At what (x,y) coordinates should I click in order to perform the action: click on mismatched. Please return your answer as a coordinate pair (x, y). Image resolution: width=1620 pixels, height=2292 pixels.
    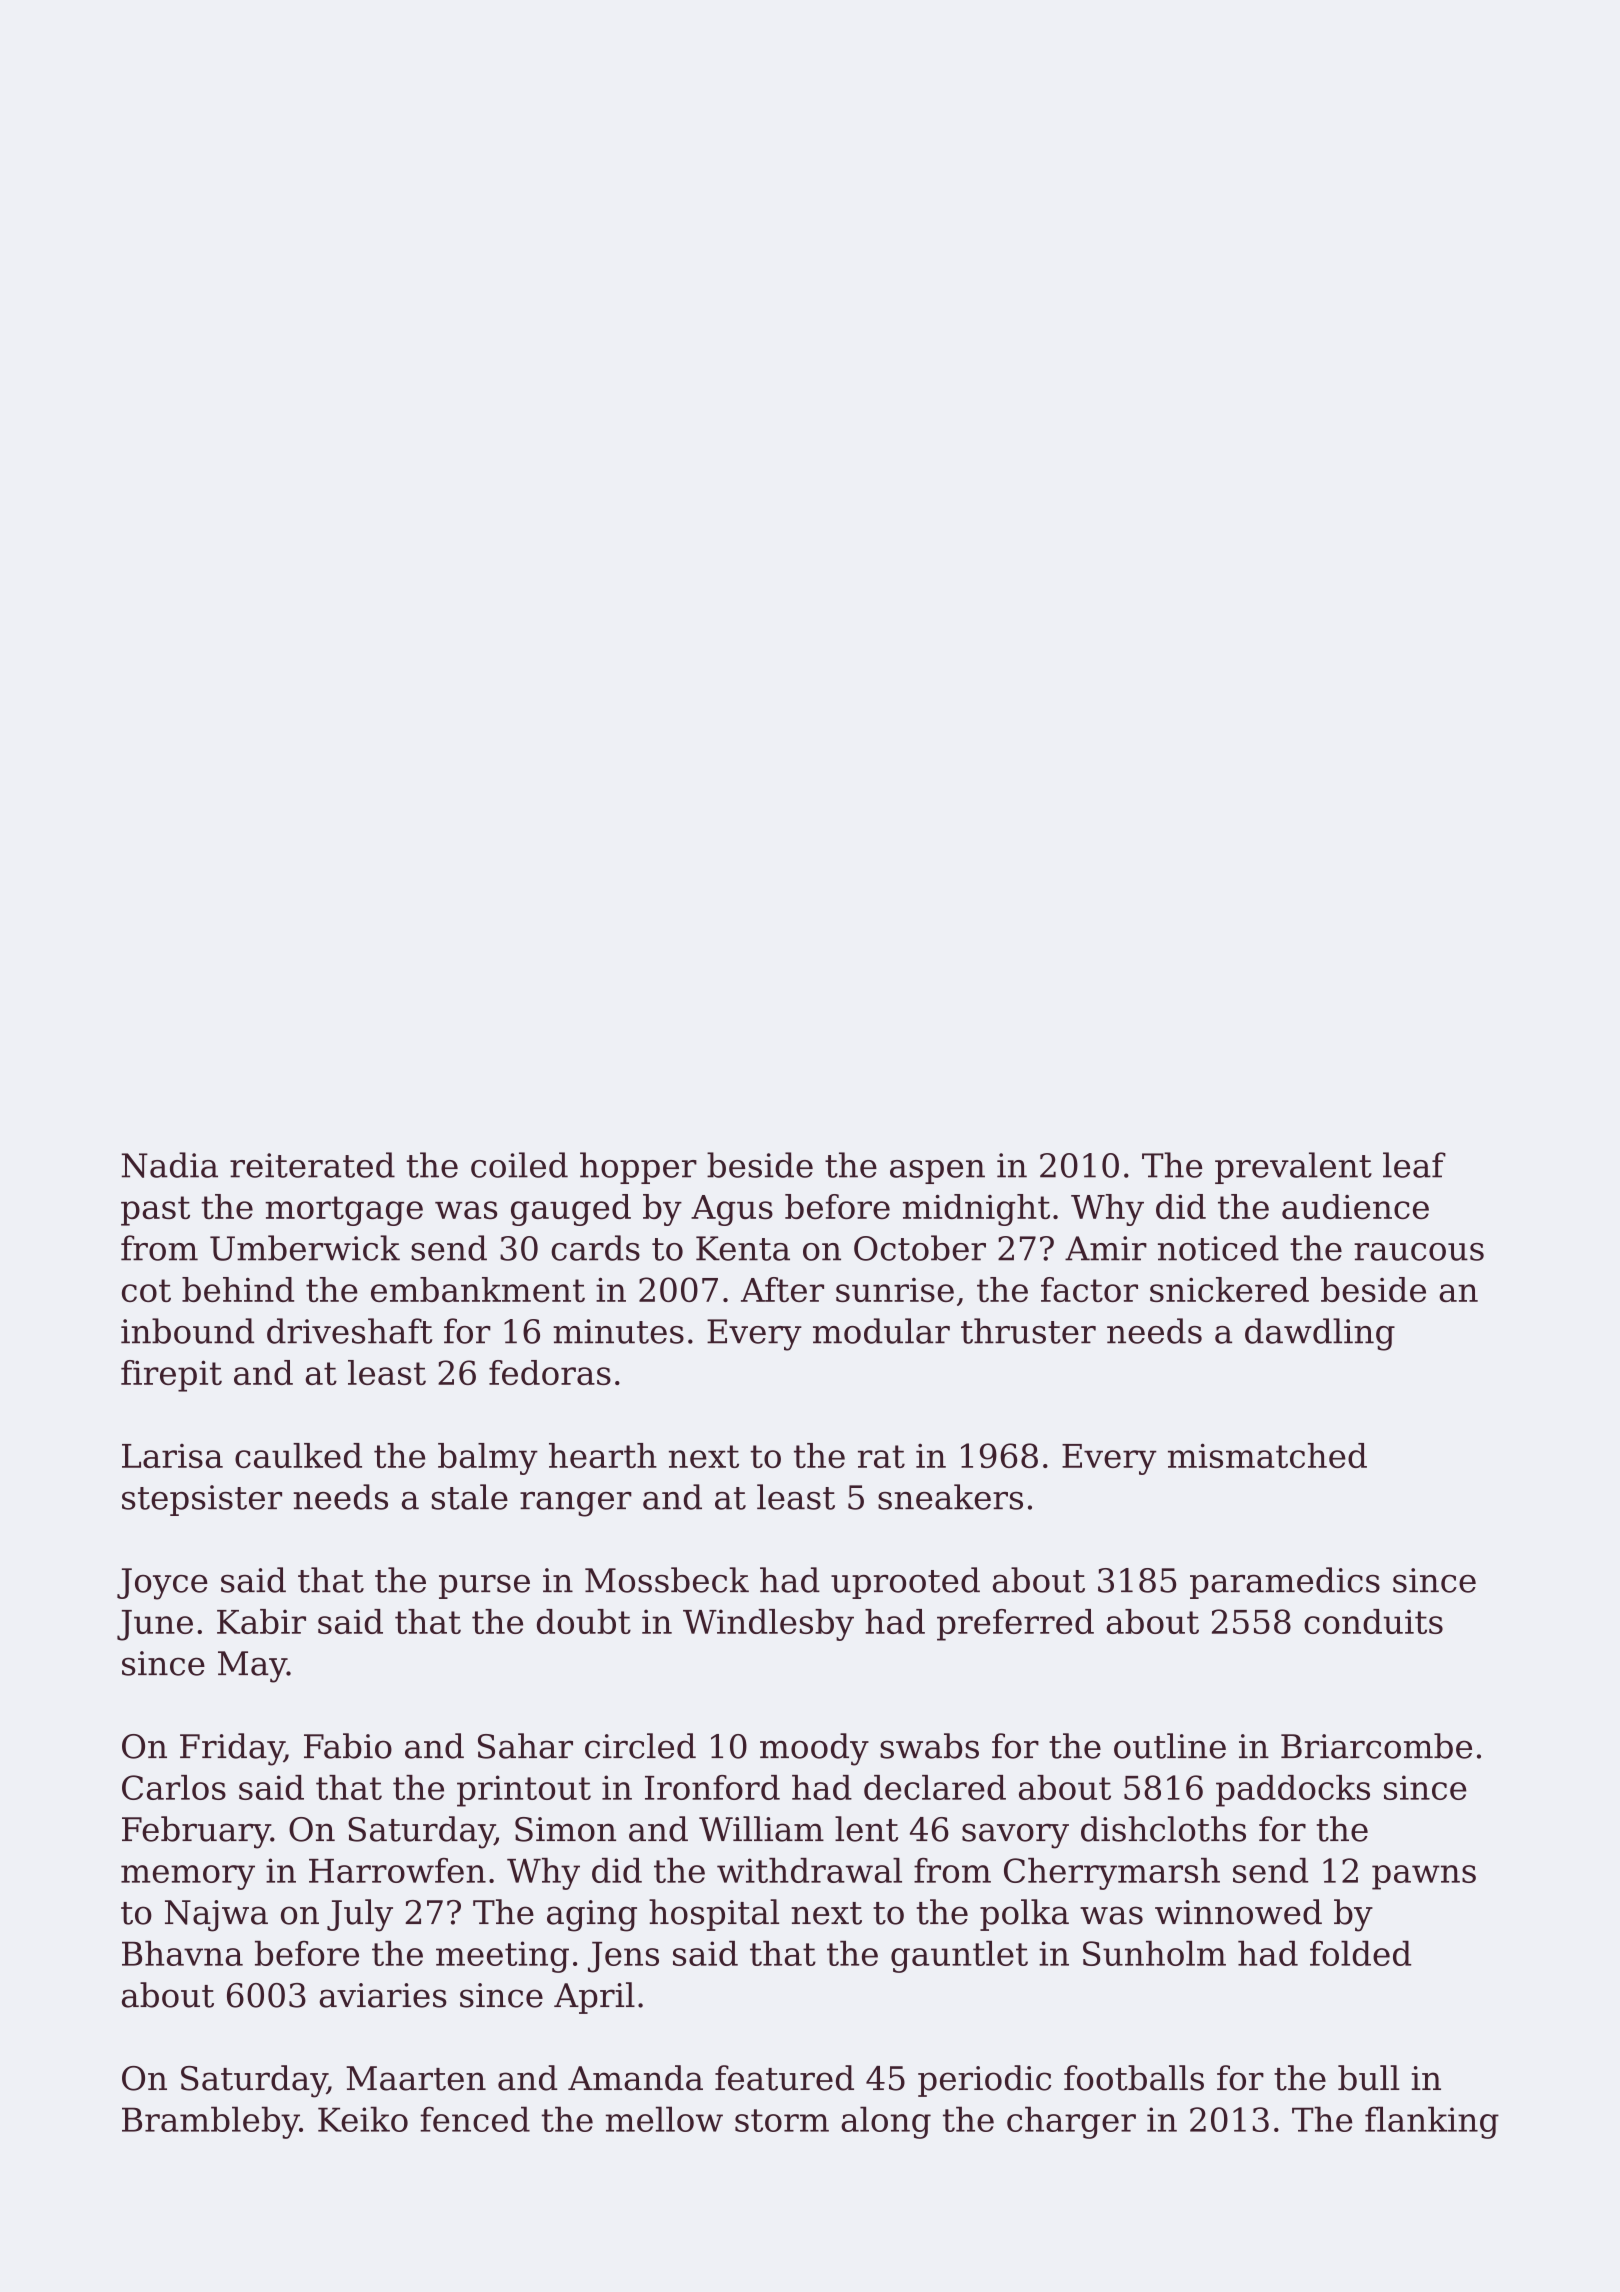
    Looking at the image, I should click on (1267, 1455).
